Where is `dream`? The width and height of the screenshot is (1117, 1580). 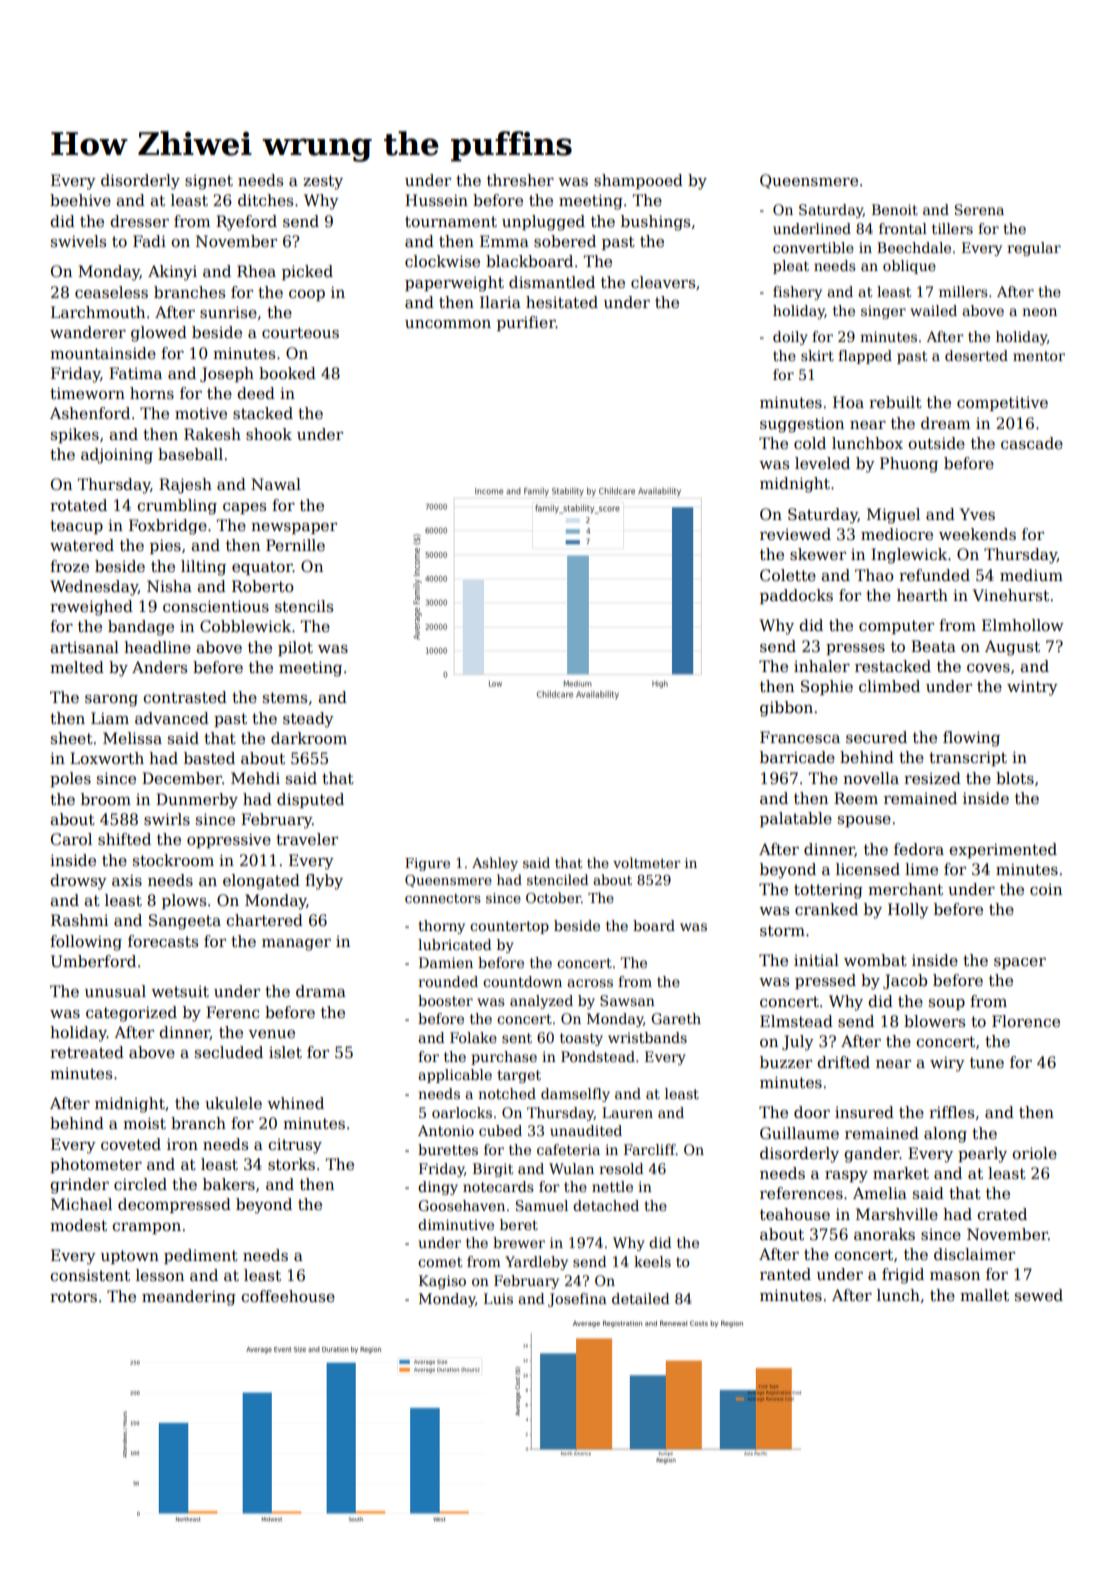 dream is located at coordinates (945, 423).
